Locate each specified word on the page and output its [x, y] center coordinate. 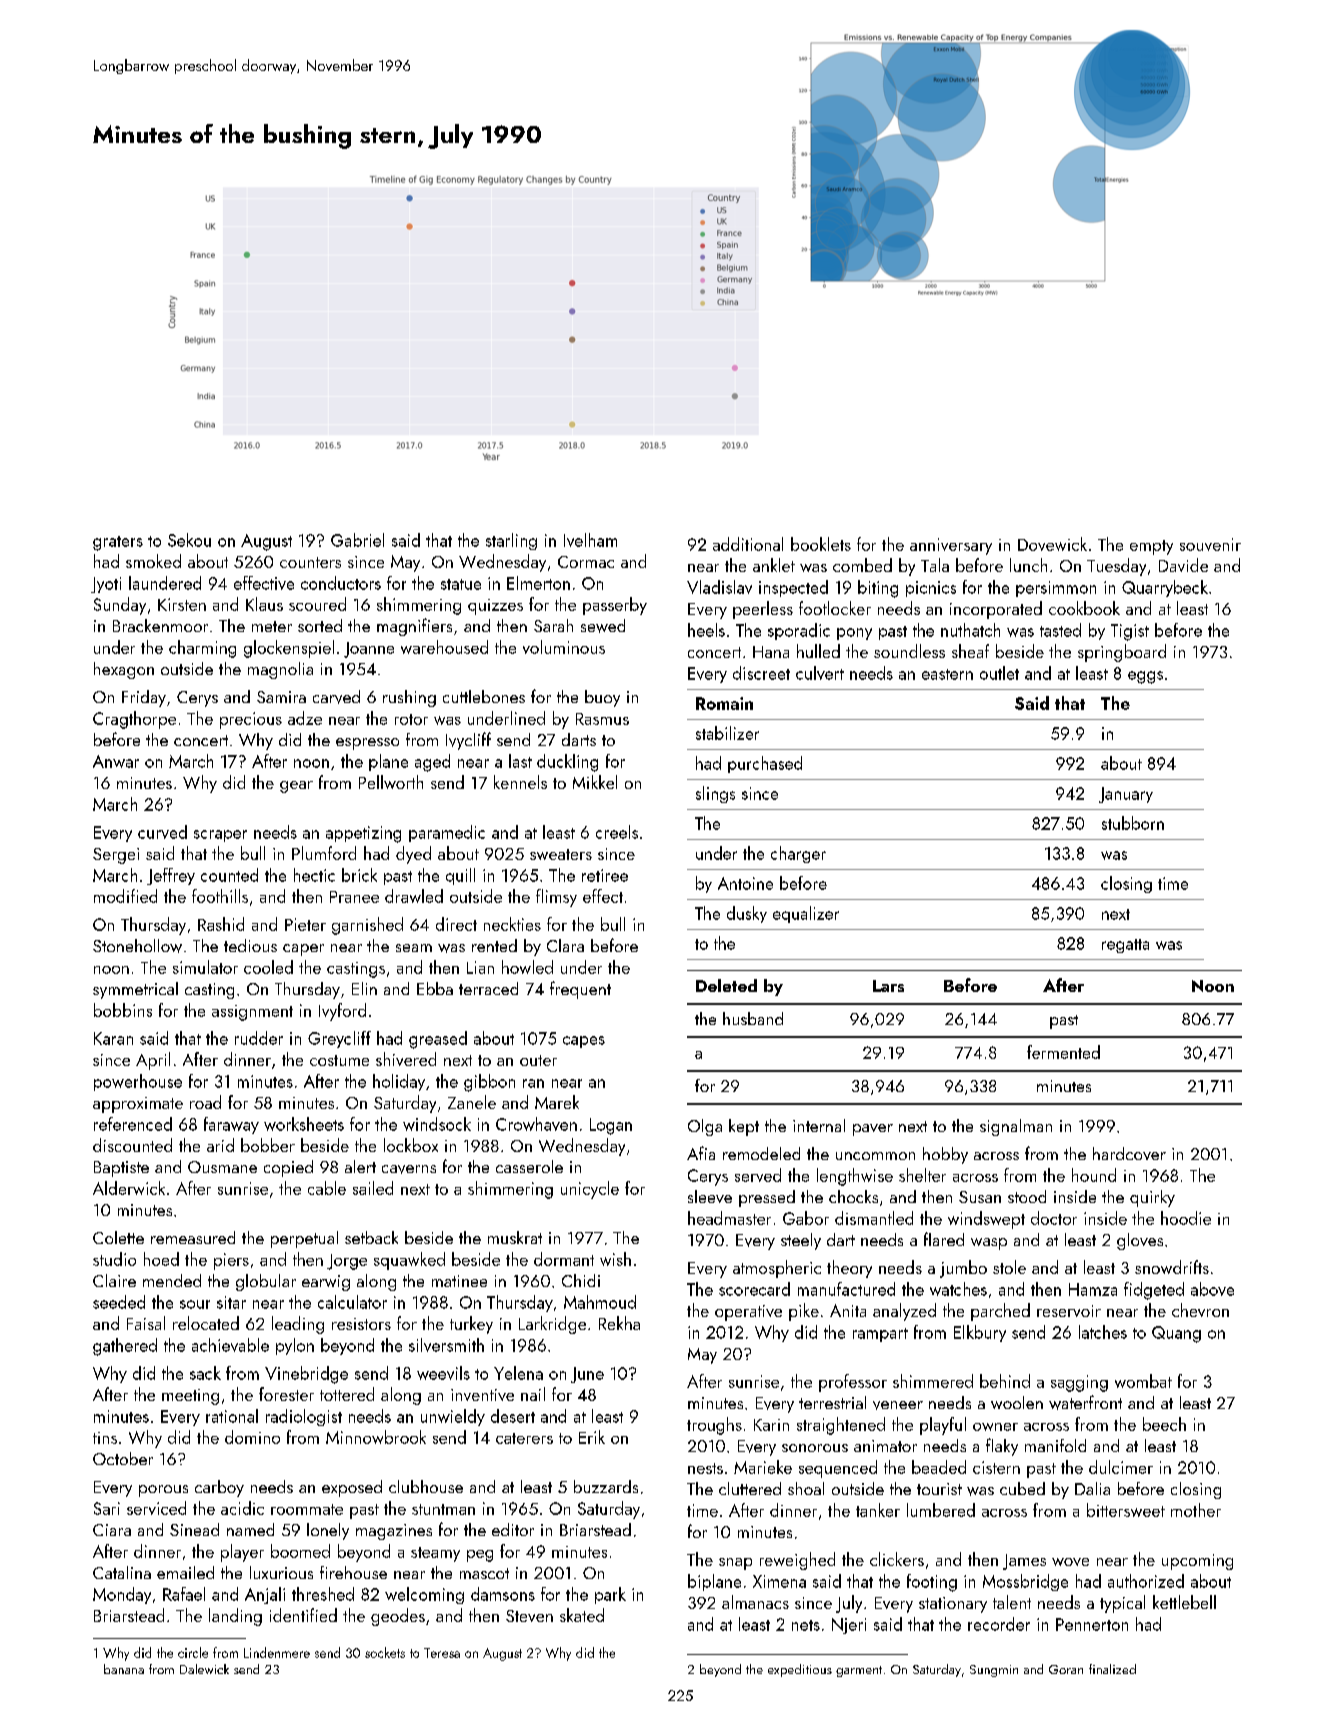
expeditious [800, 1670]
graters [118, 543]
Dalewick [204, 1669]
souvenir [1210, 544]
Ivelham [590, 540]
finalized [1112, 1669]
